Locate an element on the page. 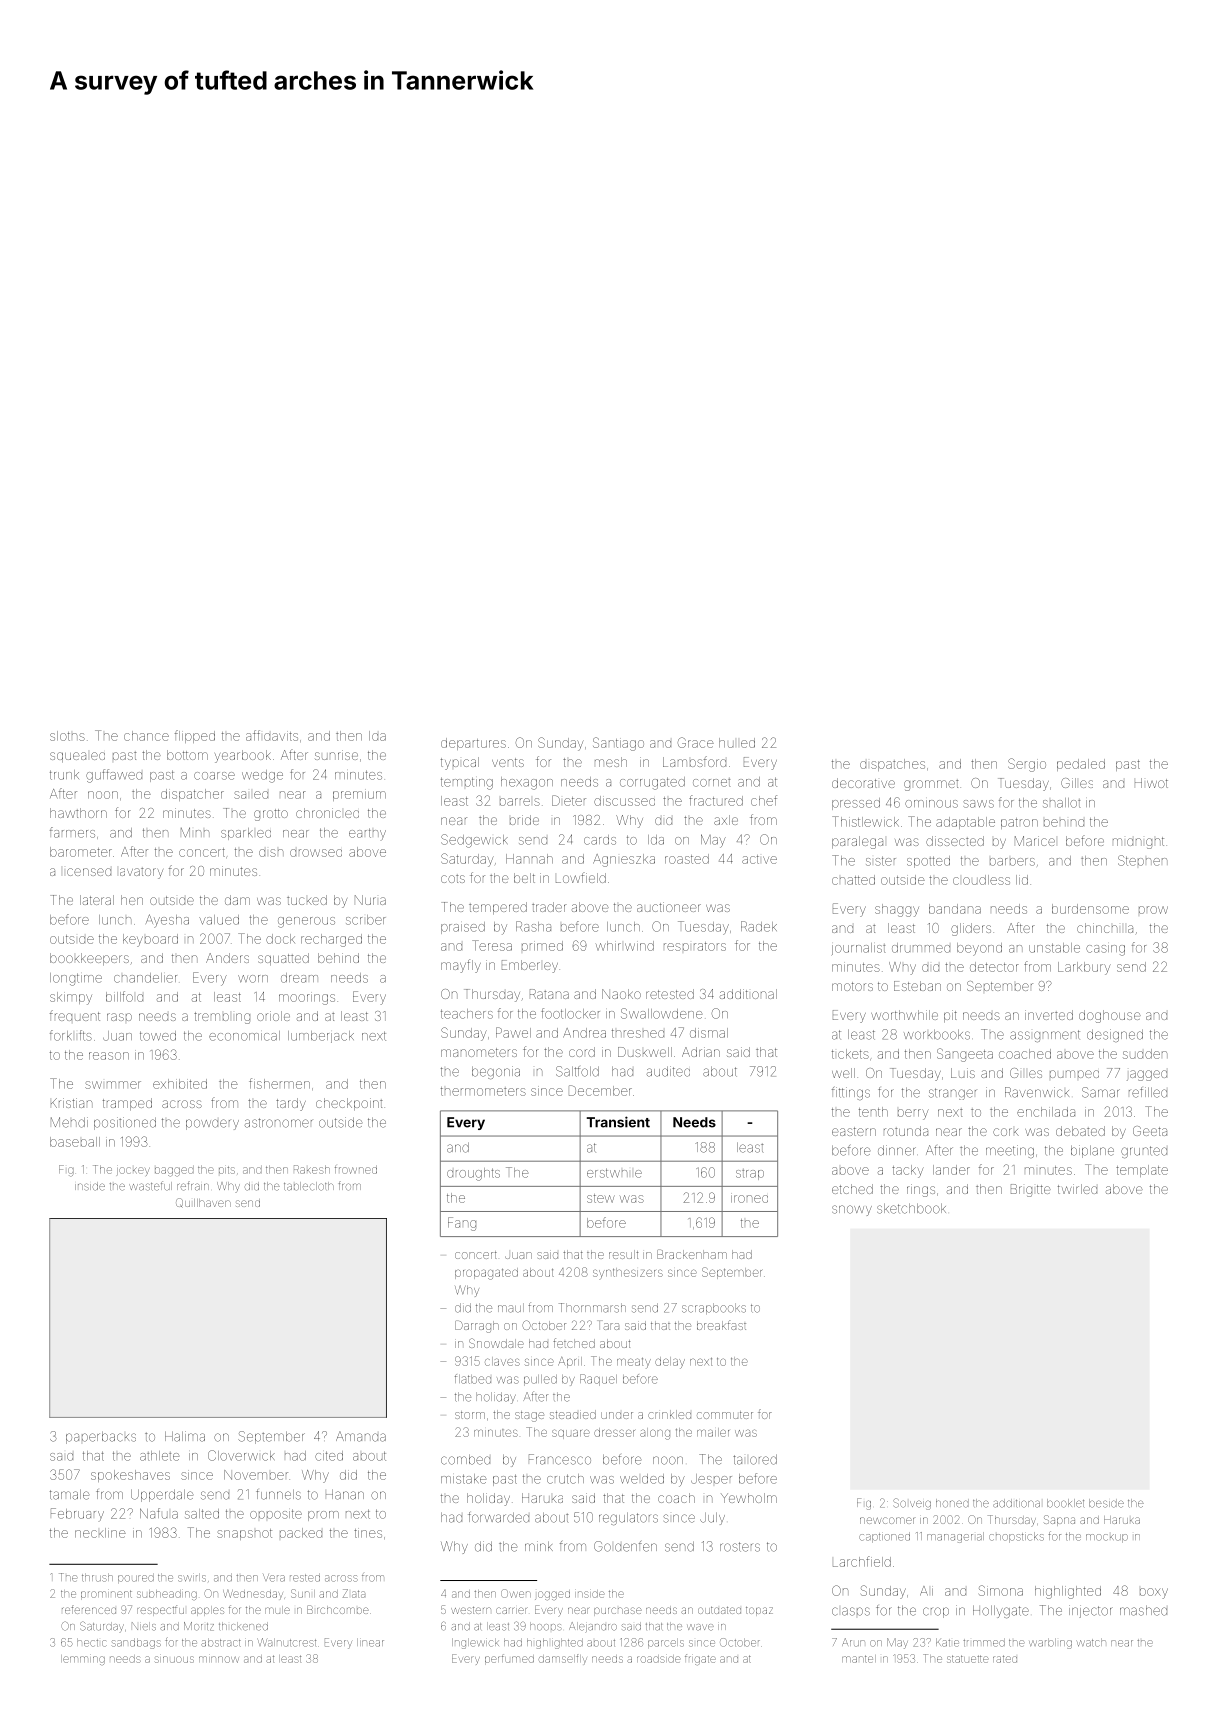 Image resolution: width=1218 pixels, height=1722 pixels. Quillhaven is located at coordinates (203, 1203).
